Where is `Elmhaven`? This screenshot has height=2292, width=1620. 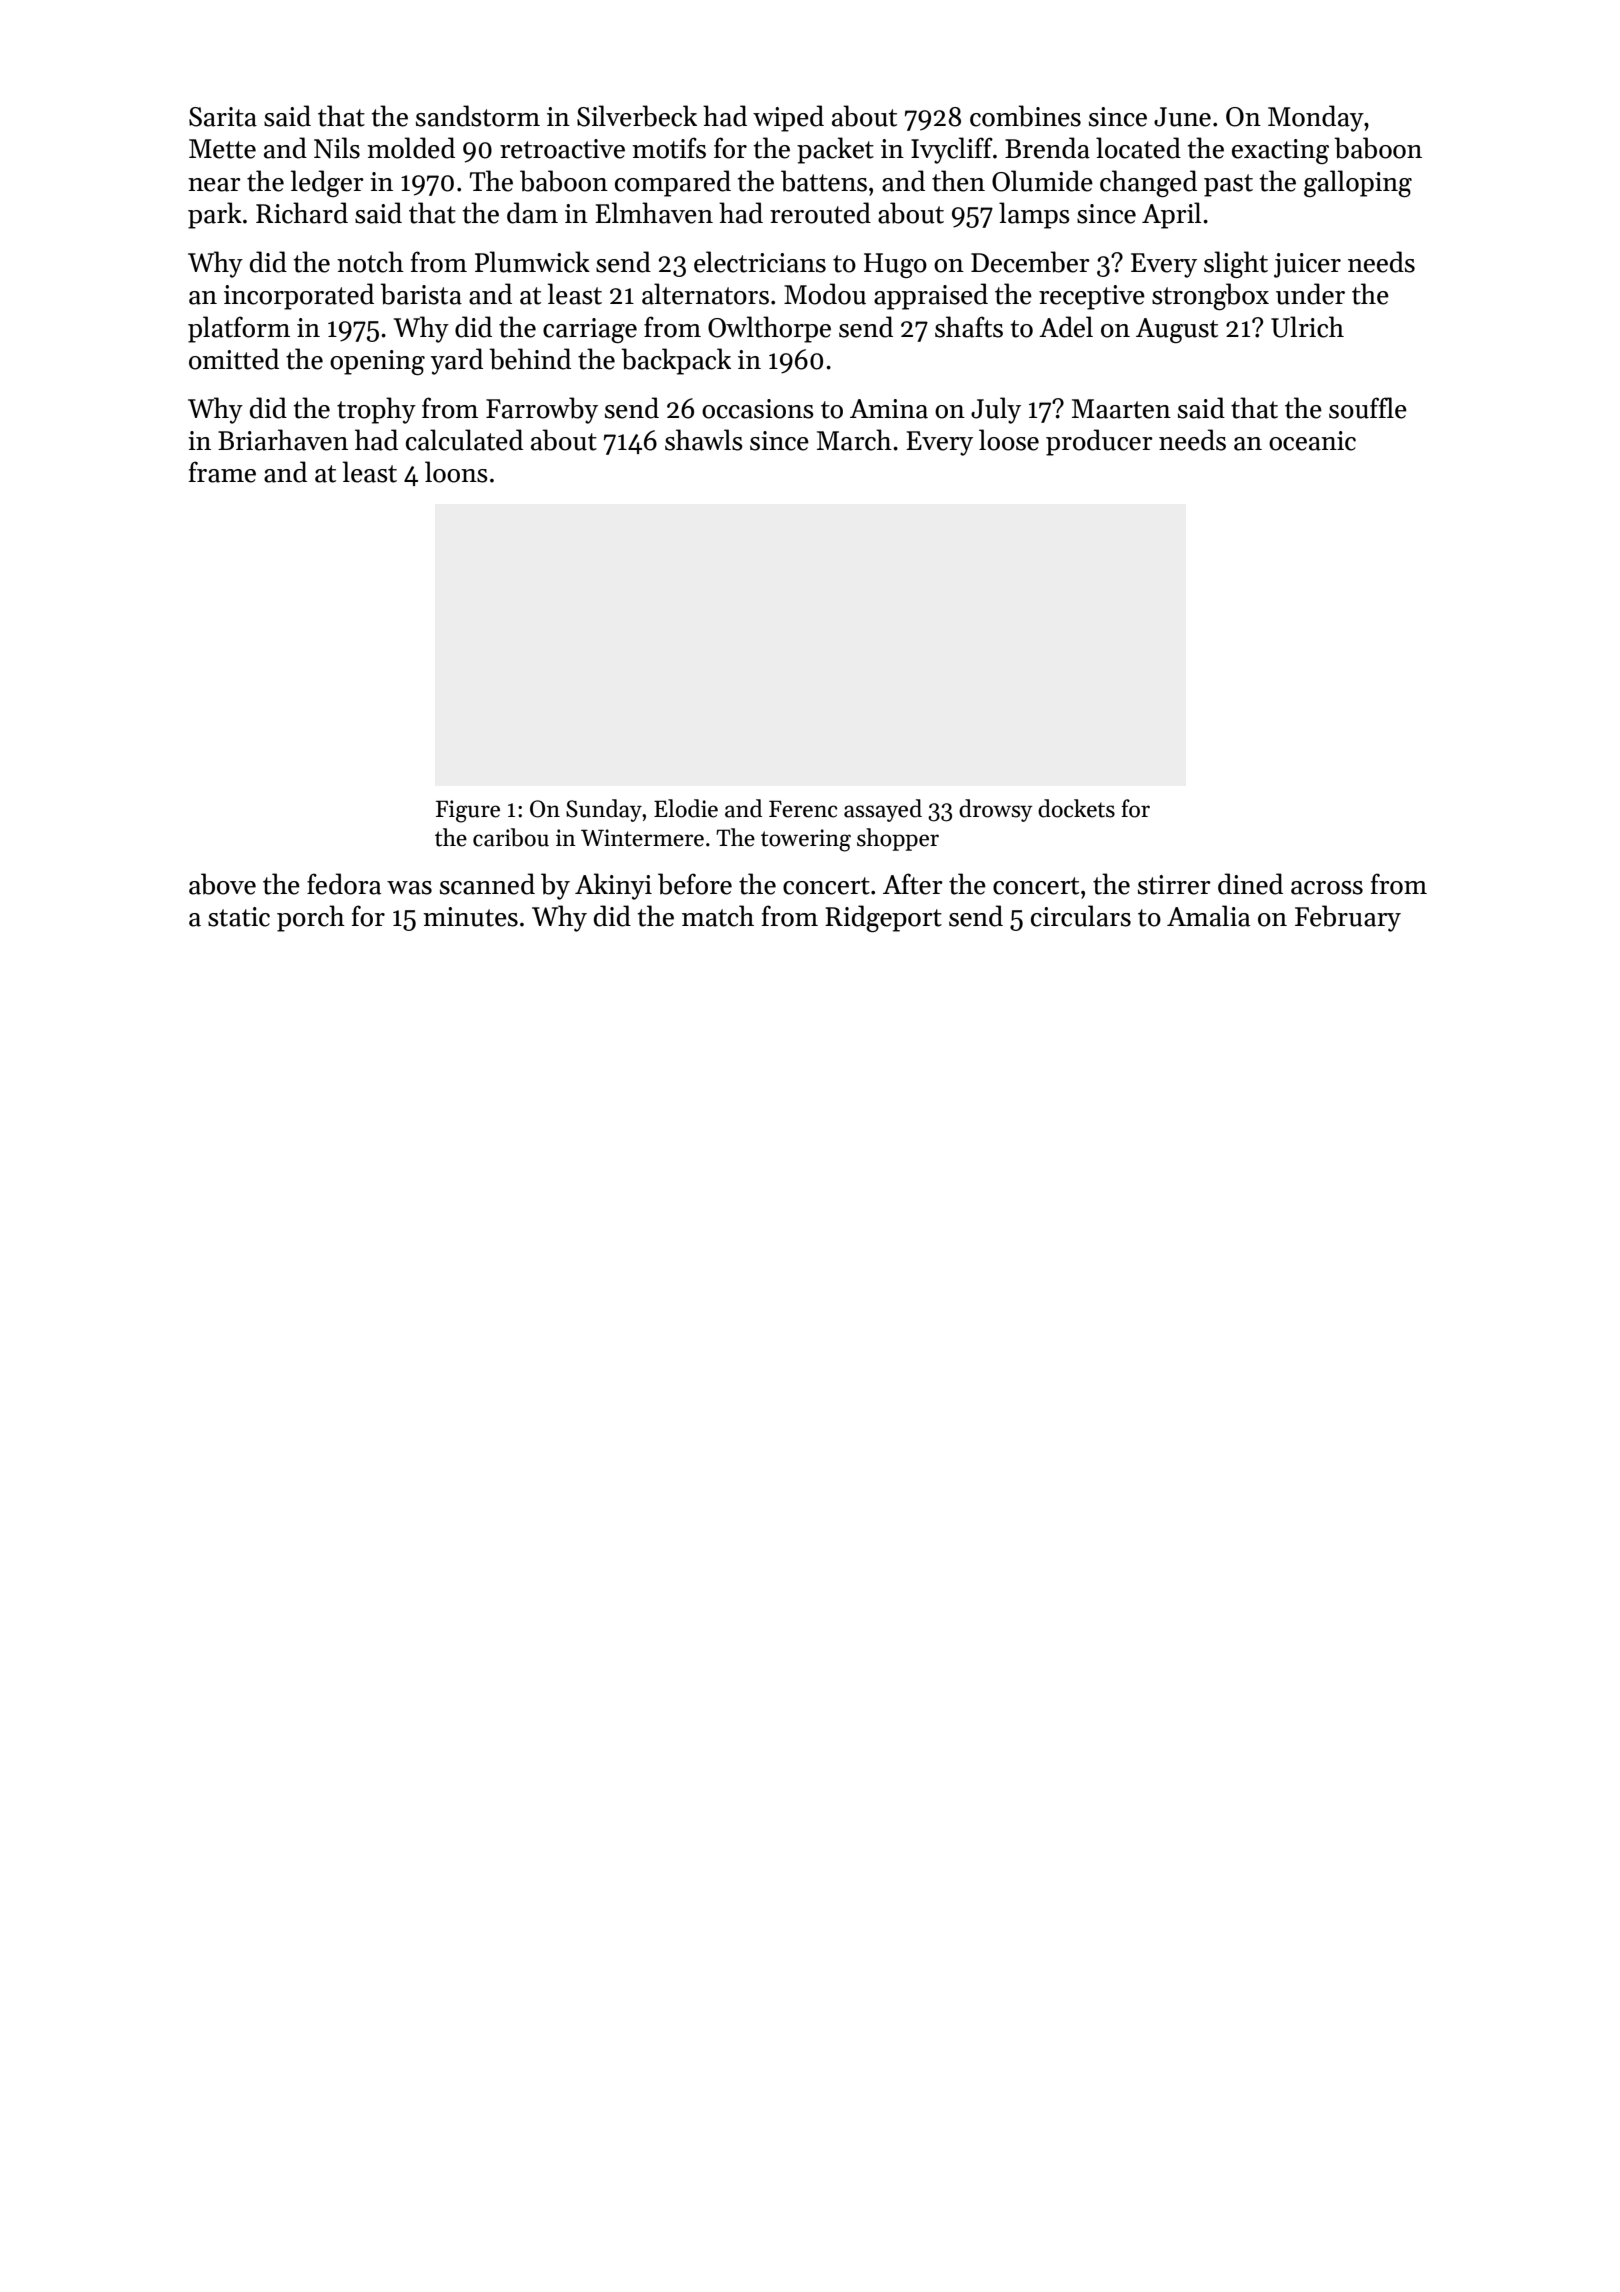 Elmhaven is located at coordinates (654, 213).
